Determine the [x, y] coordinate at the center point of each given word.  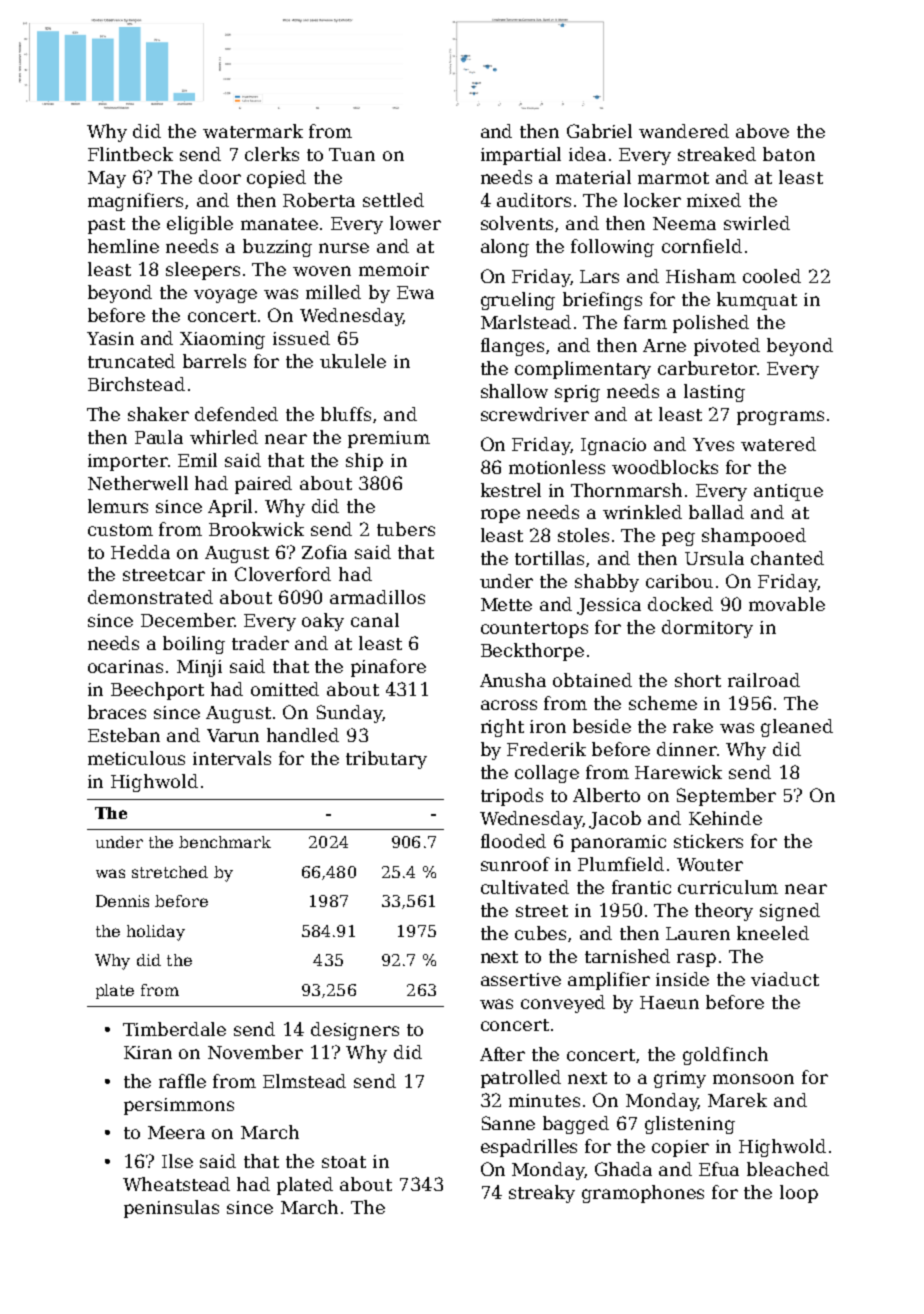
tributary [386, 760]
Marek [737, 1100]
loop [799, 1194]
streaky [542, 1194]
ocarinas [125, 666]
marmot [673, 178]
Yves [713, 444]
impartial [521, 156]
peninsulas [171, 1209]
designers [355, 1031]
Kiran [148, 1052]
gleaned [797, 728]
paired [263, 485]
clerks [272, 154]
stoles [583, 535]
